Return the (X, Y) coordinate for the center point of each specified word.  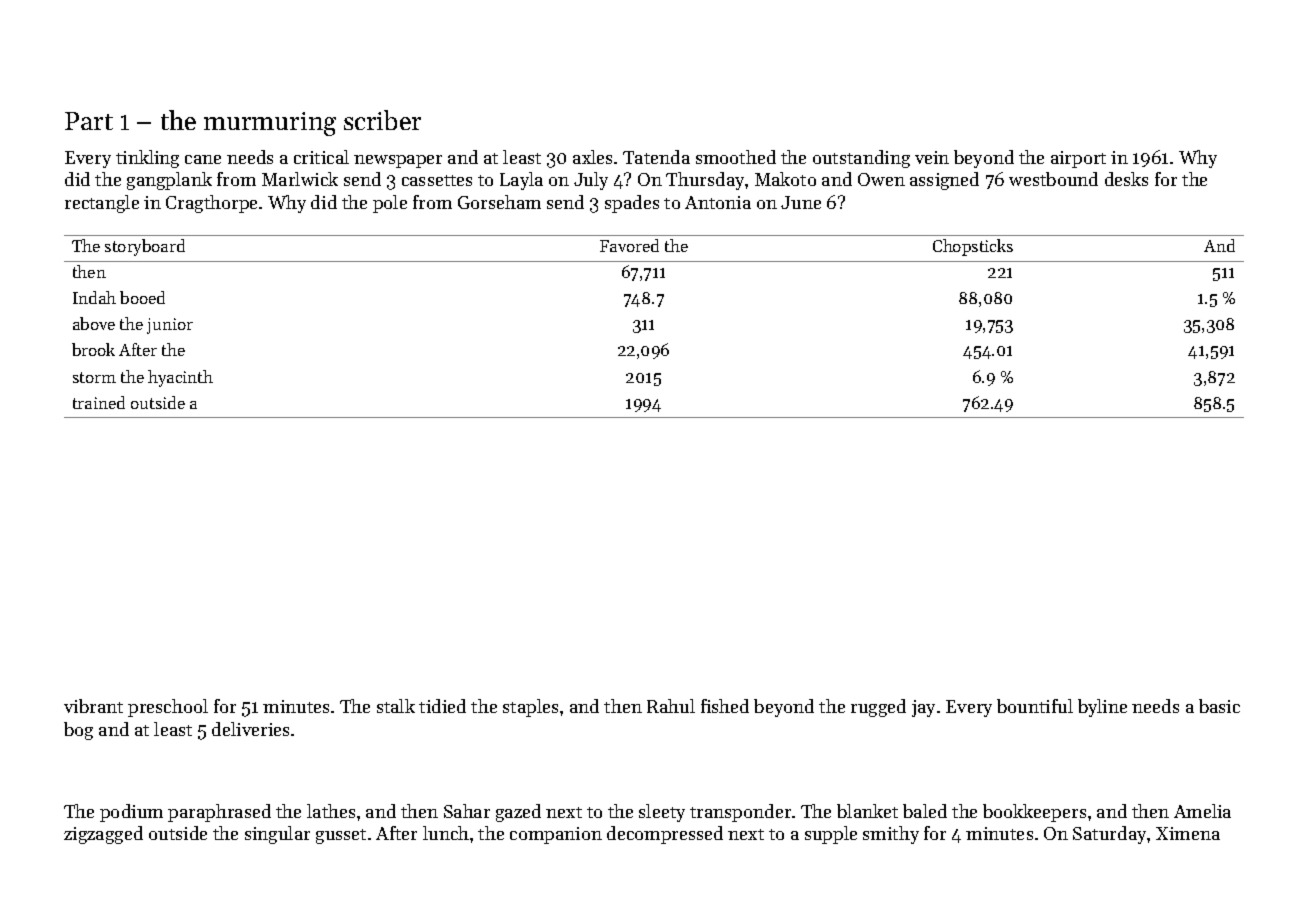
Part (89, 121)
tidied (442, 706)
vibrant (93, 706)
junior (170, 326)
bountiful (1035, 706)
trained (99, 402)
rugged (878, 708)
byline (1102, 708)
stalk (396, 706)
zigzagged (103, 835)
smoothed (736, 157)
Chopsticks (973, 247)
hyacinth (180, 378)
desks (1126, 179)
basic (1219, 706)
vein (932, 157)
